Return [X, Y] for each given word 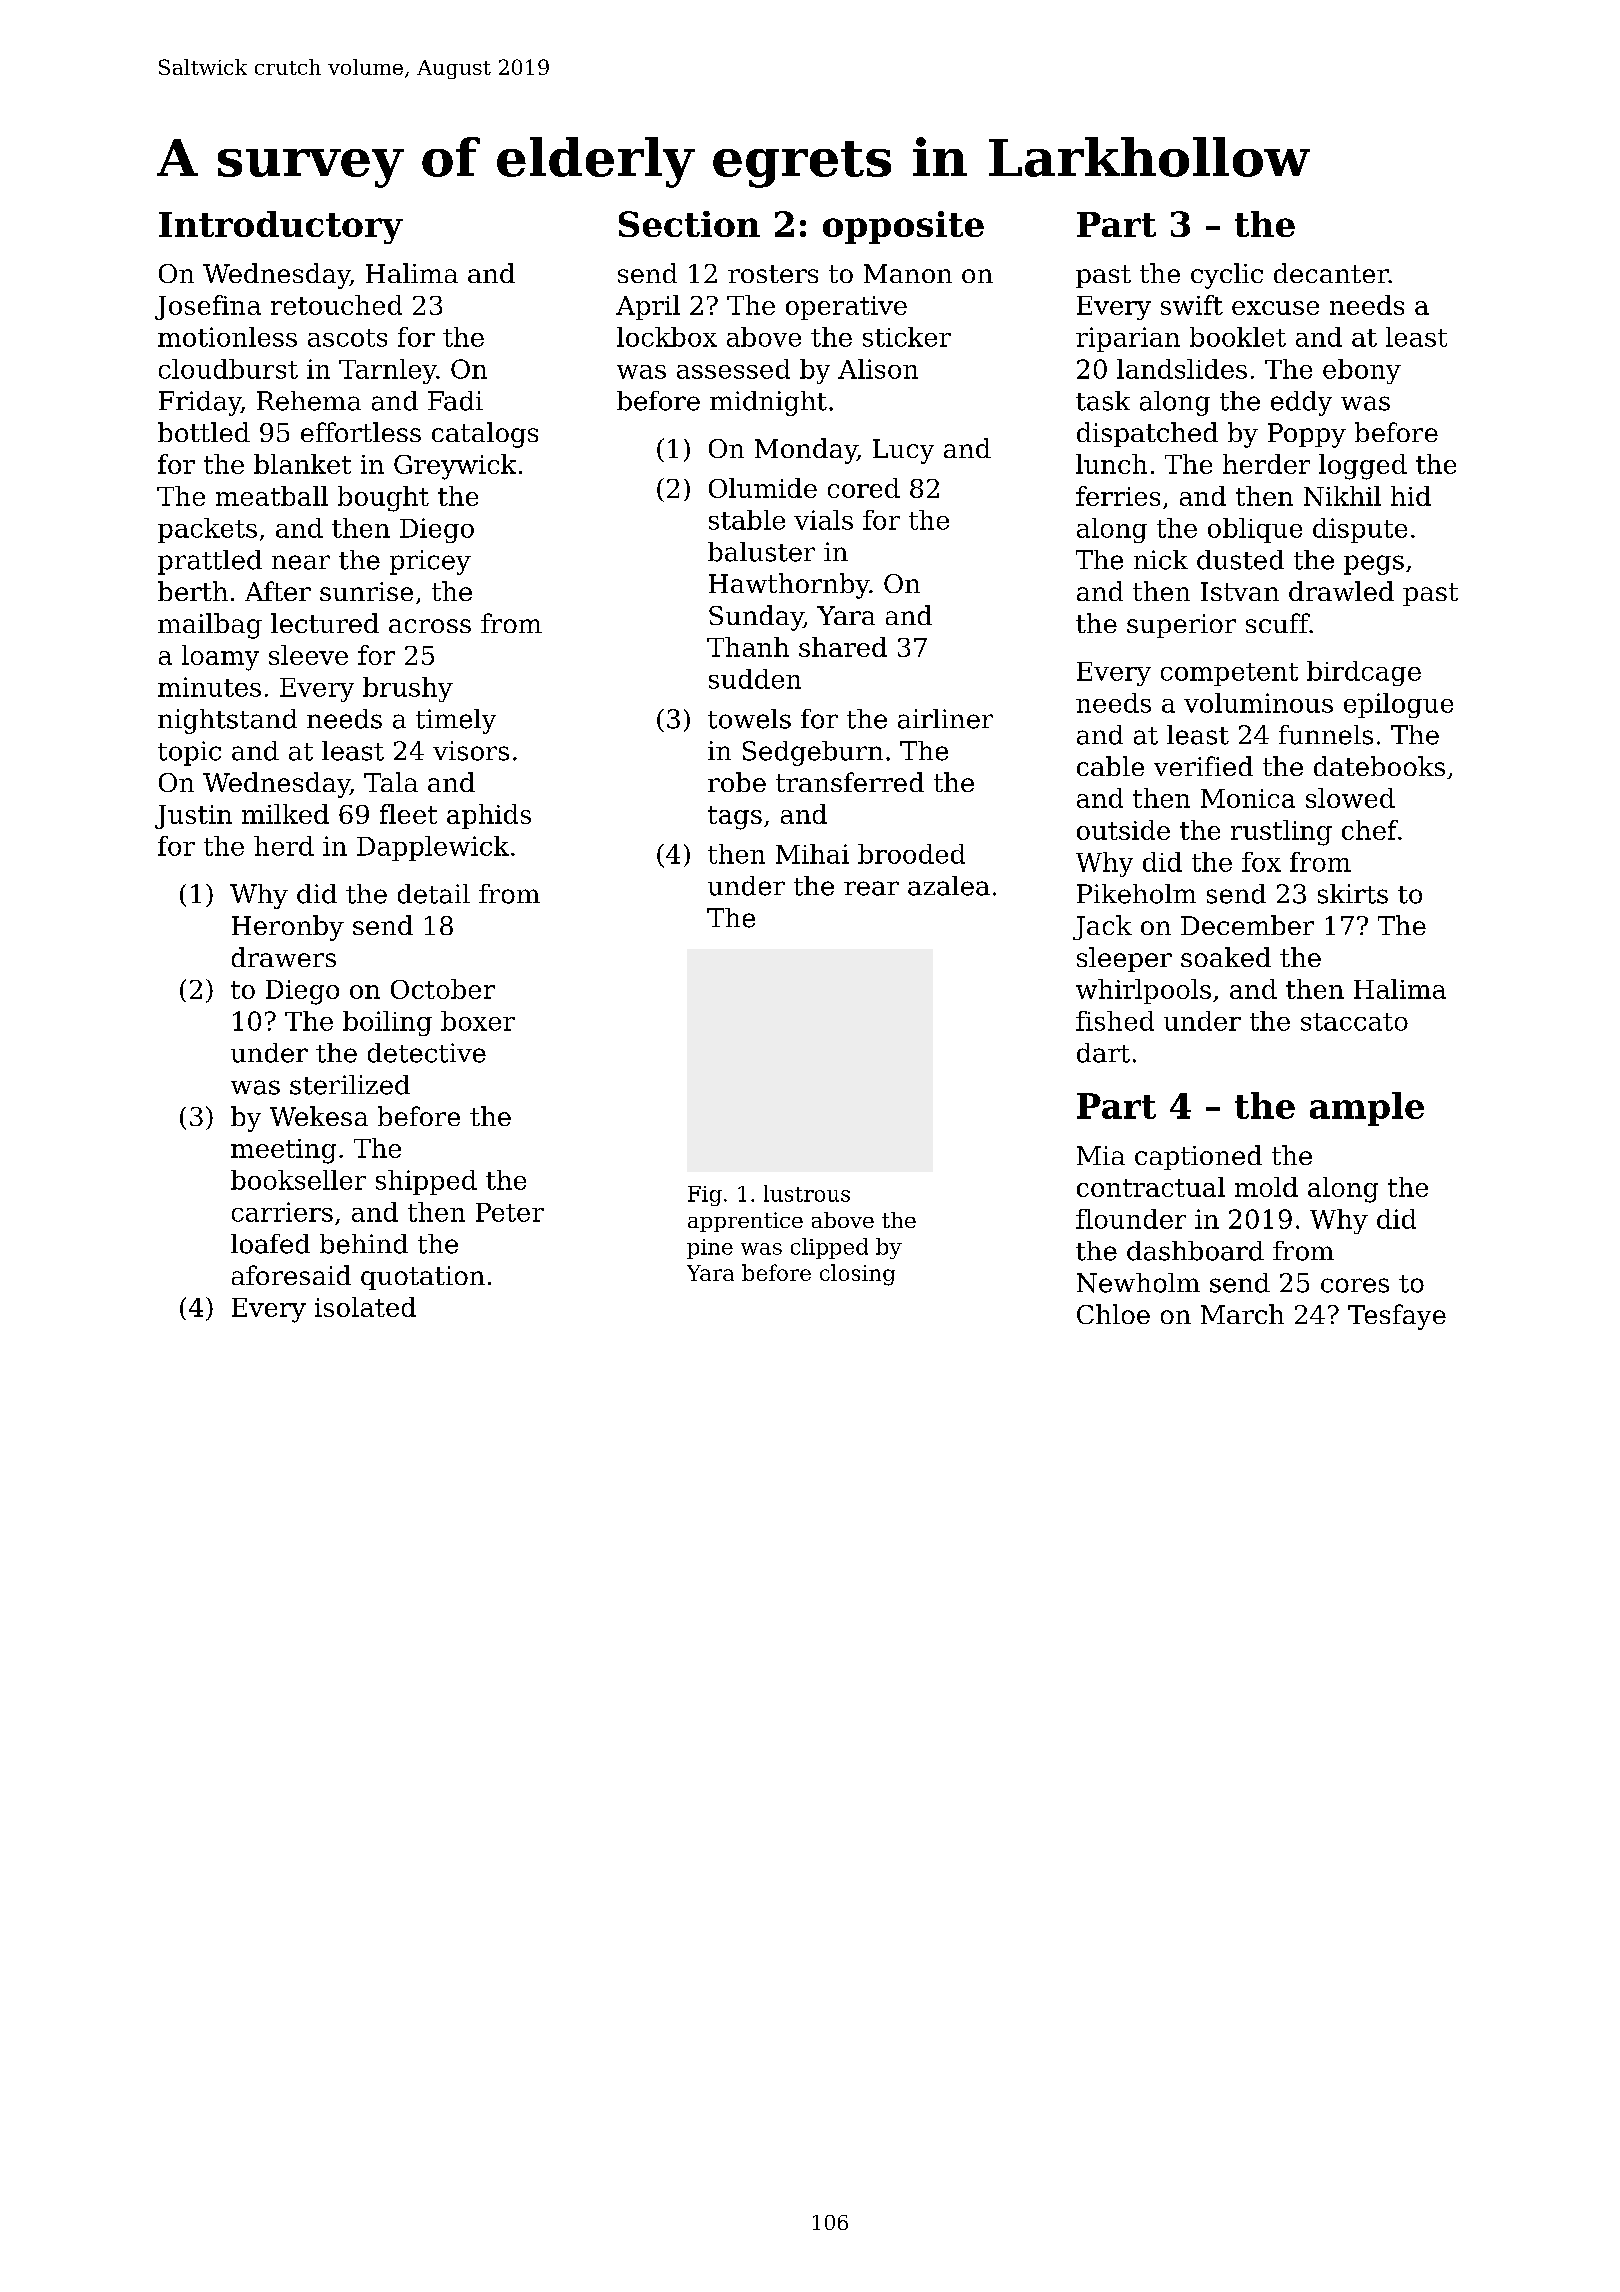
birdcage [1364, 673]
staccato [1354, 1022]
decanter [1331, 273]
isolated [365, 1307]
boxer [478, 1021]
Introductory [281, 227]
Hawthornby [789, 586]
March [1242, 1314]
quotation [423, 1278]
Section [689, 224]
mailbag [210, 626]
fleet [408, 814]
